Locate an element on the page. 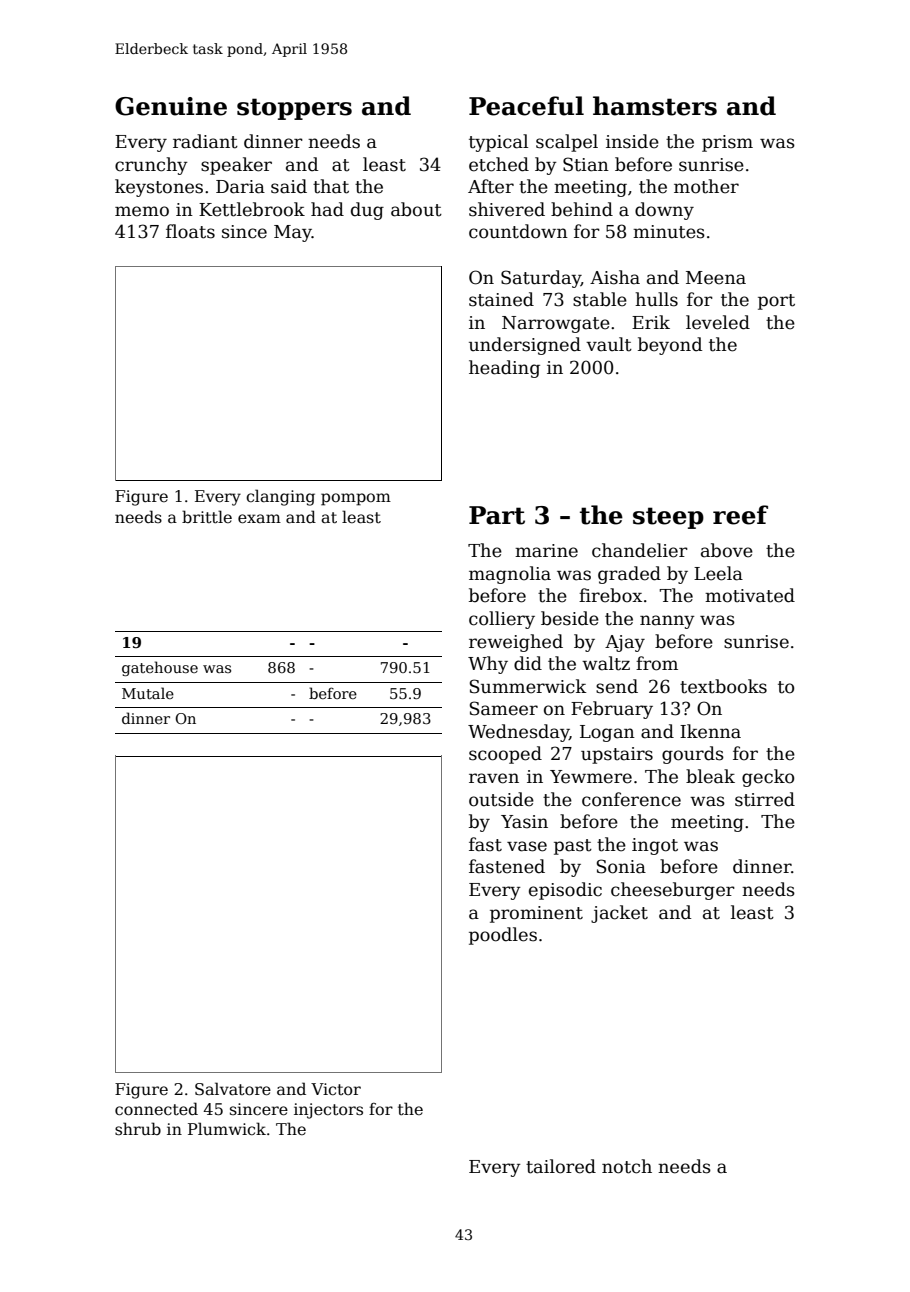 The image size is (910, 1292). injectors is located at coordinates (328, 1111).
